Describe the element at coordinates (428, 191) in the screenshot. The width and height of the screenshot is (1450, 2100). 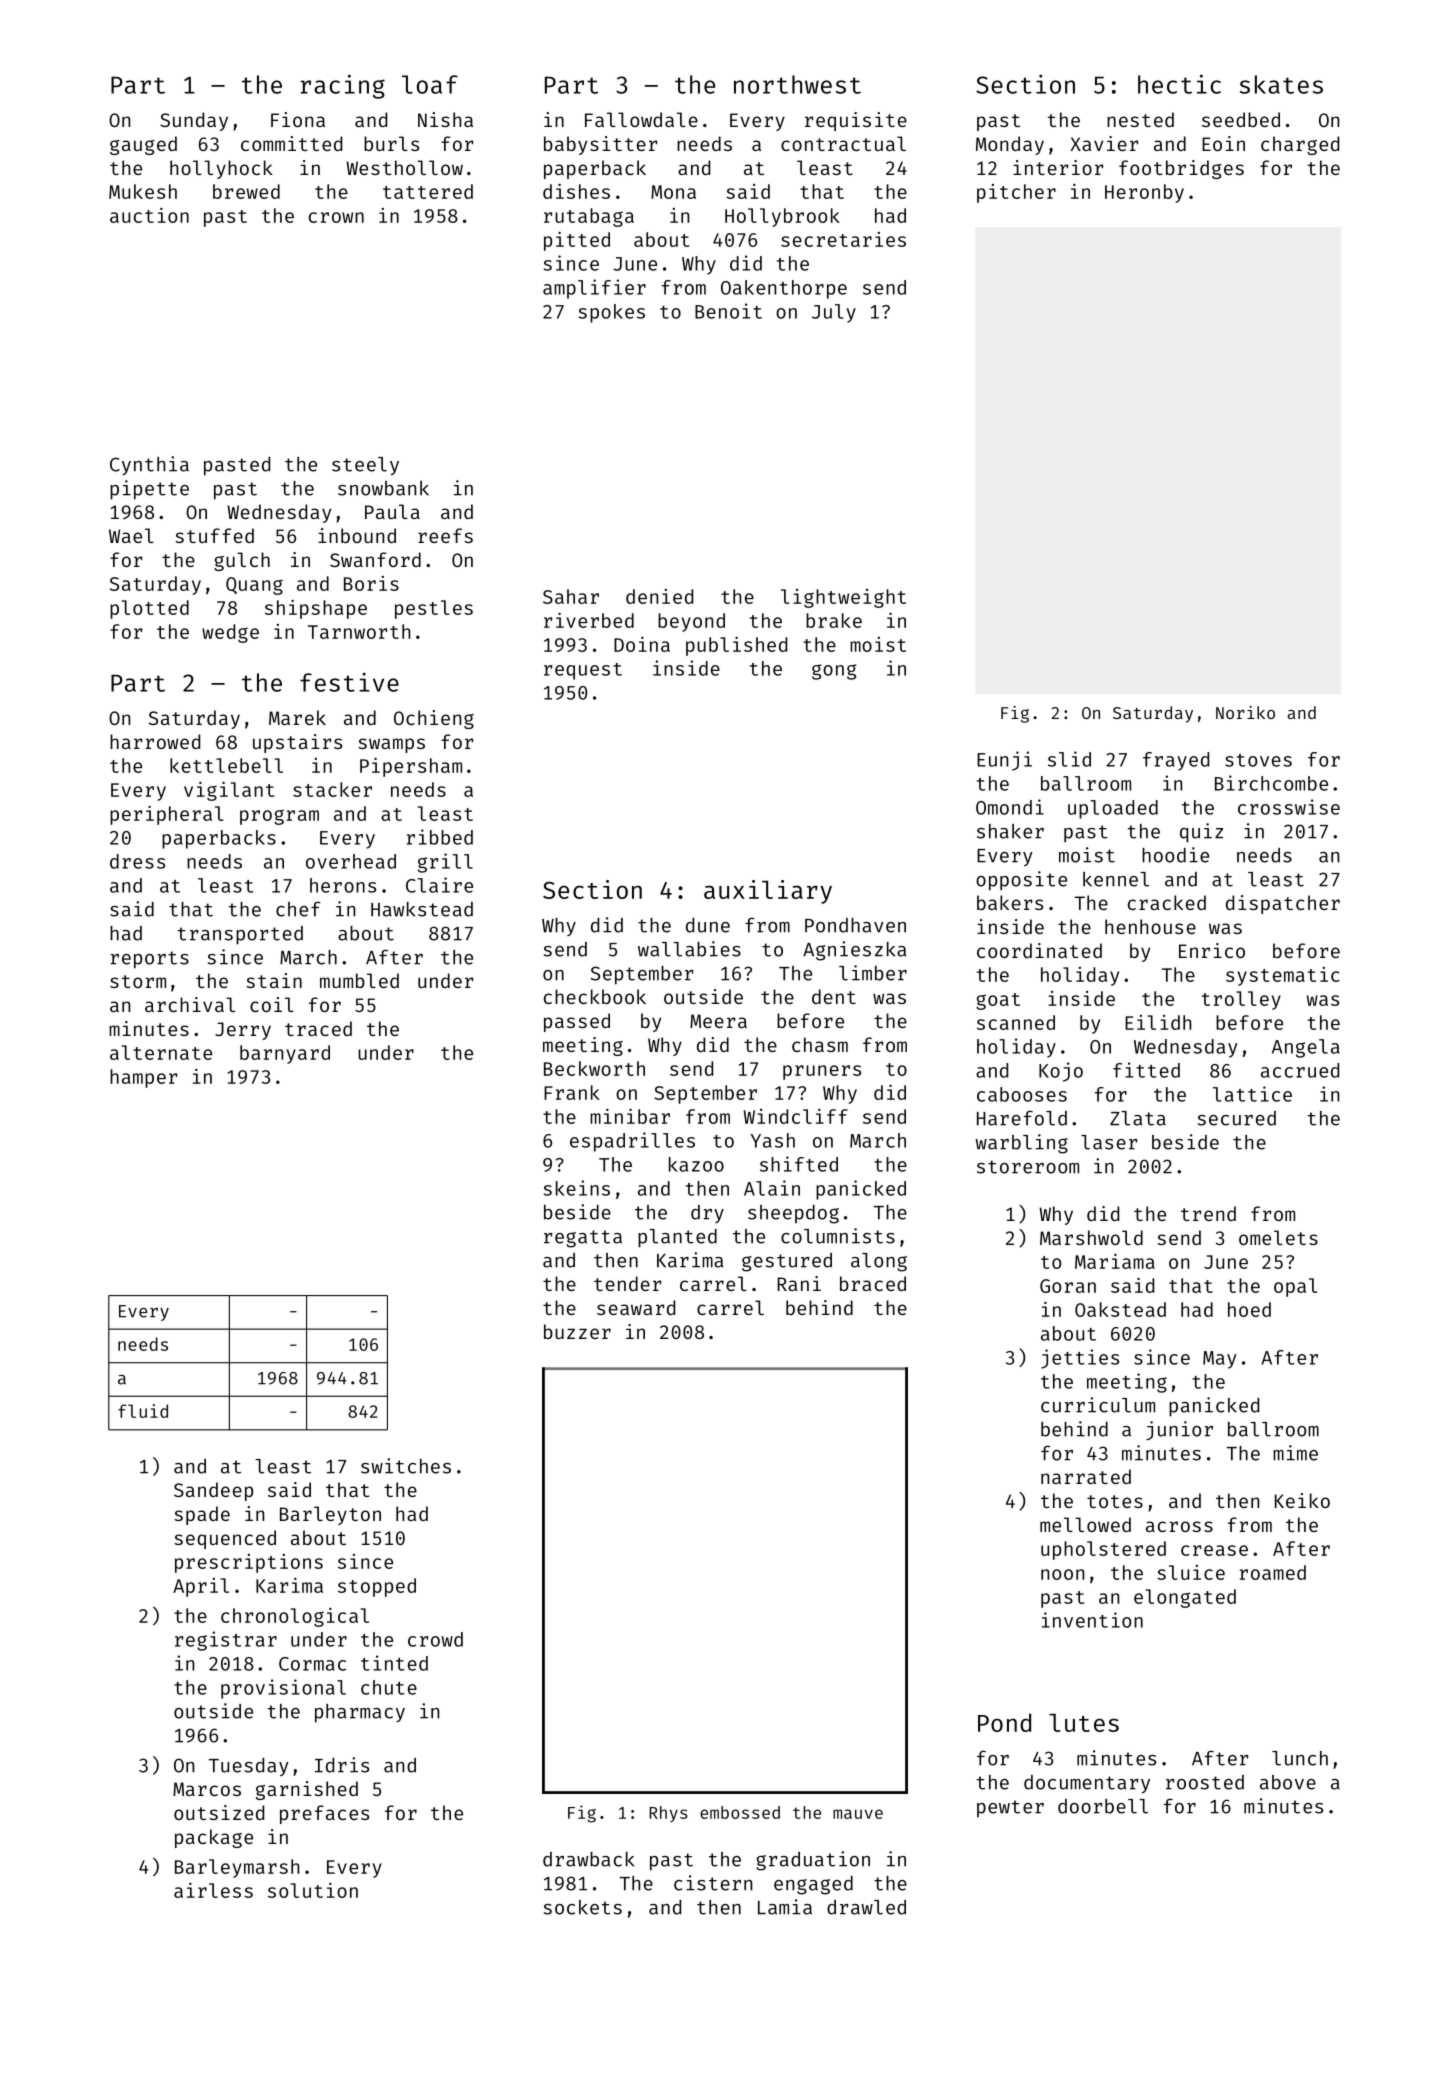
I see `tattered` at that location.
